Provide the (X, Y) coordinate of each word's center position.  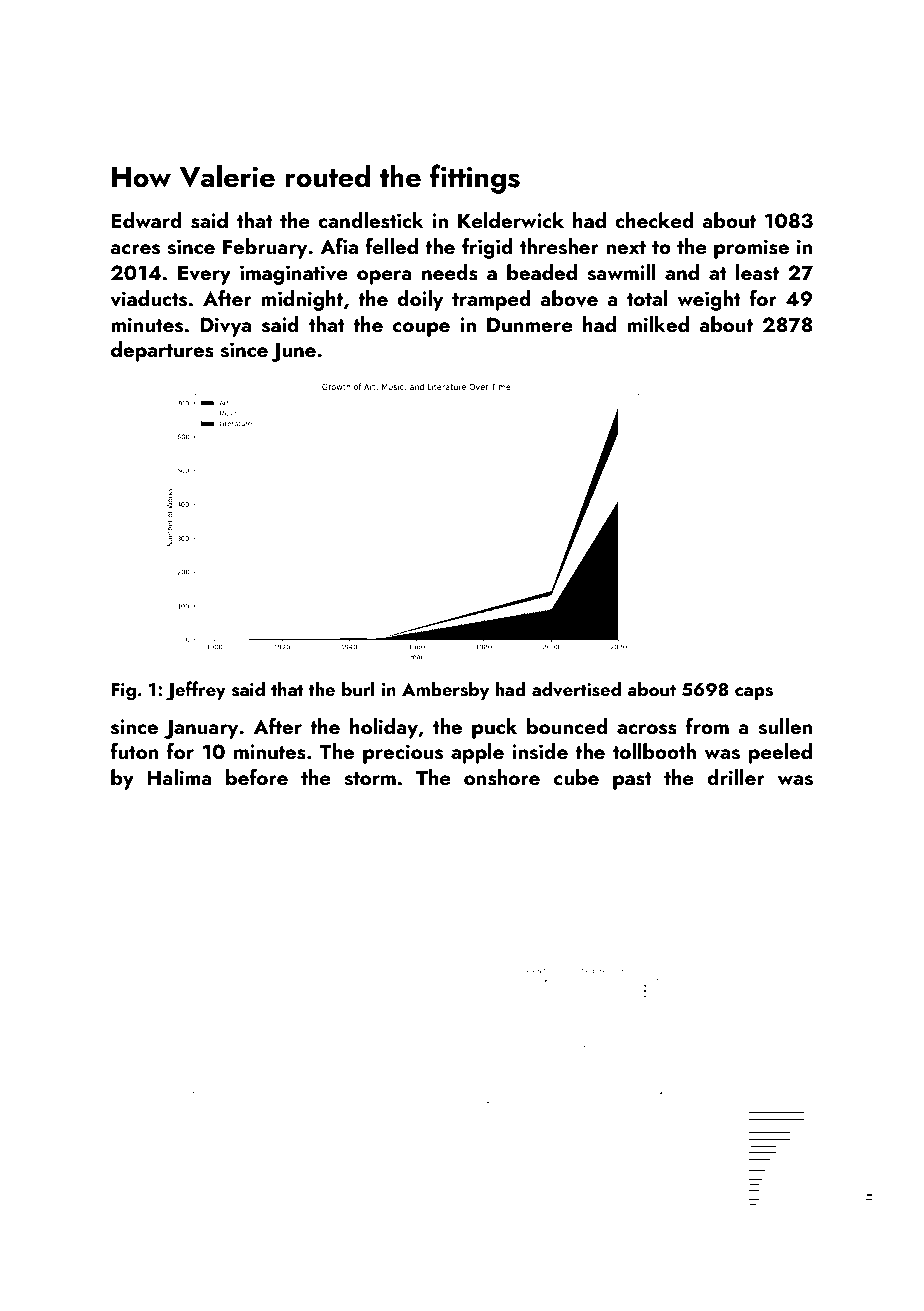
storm (370, 779)
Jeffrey (196, 691)
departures (162, 351)
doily (420, 300)
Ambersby (445, 690)
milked (658, 324)
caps (754, 693)
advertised (576, 689)
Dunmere (530, 324)
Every (204, 275)
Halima (179, 777)
